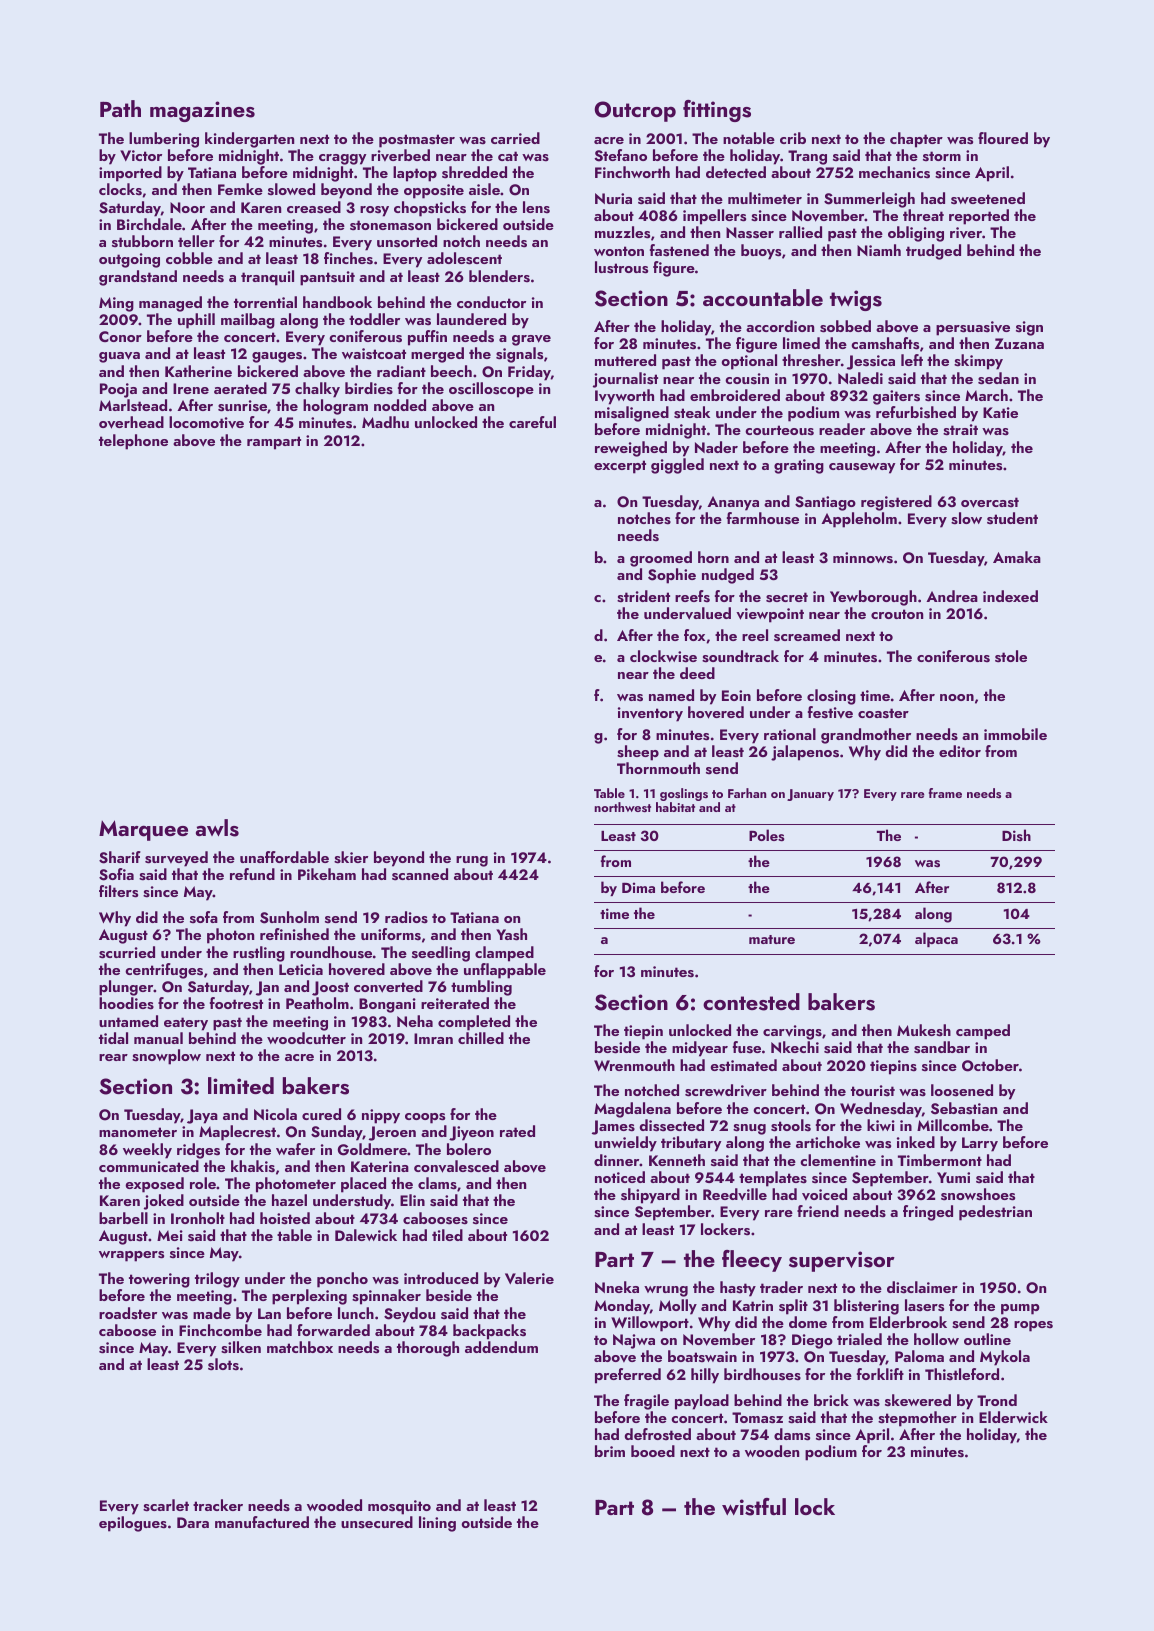 The height and width of the screenshot is (1631, 1154). Describe the element at coordinates (983, 1032) in the screenshot. I see `camped` at that location.
